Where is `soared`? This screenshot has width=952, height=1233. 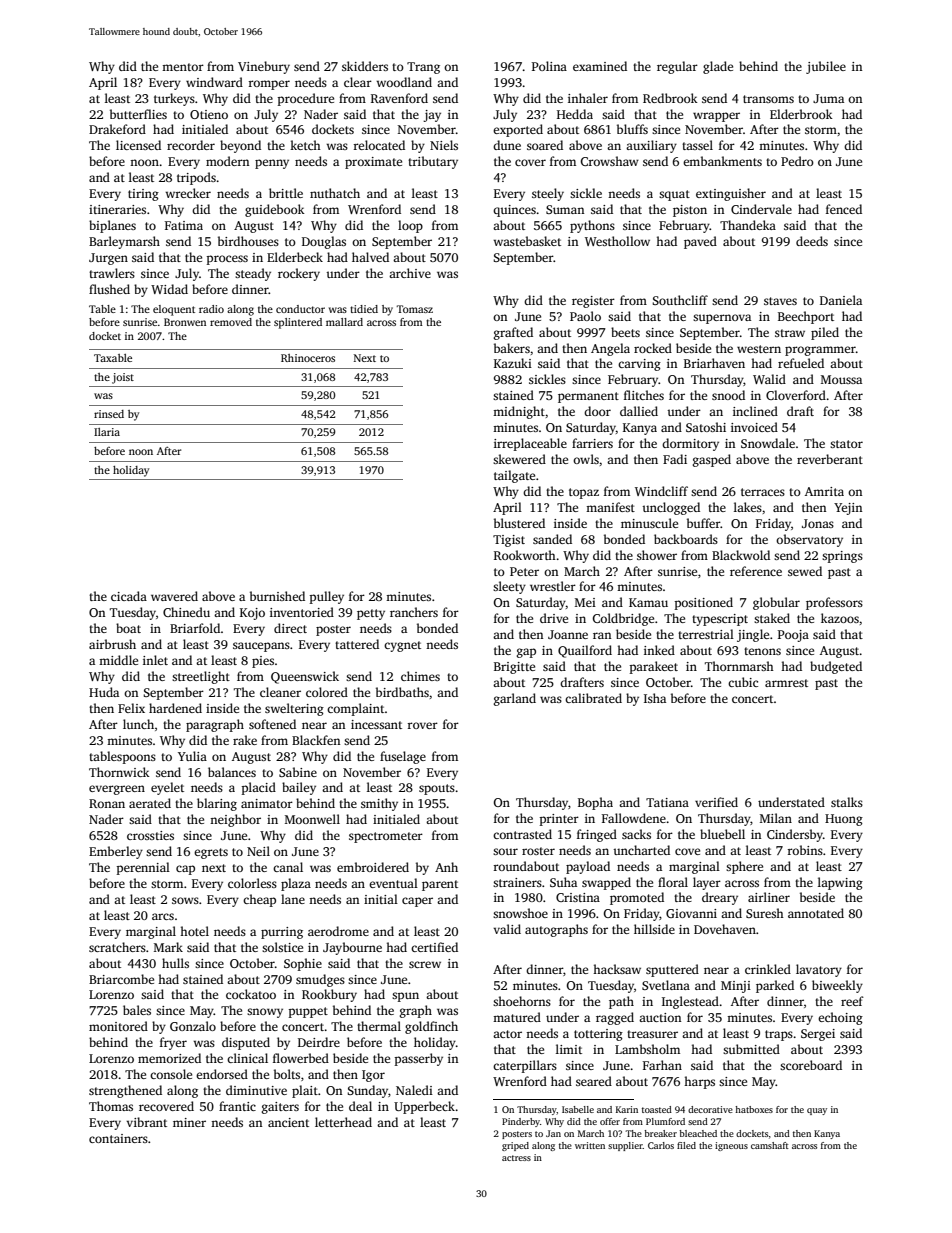
soared is located at coordinates (545, 145).
